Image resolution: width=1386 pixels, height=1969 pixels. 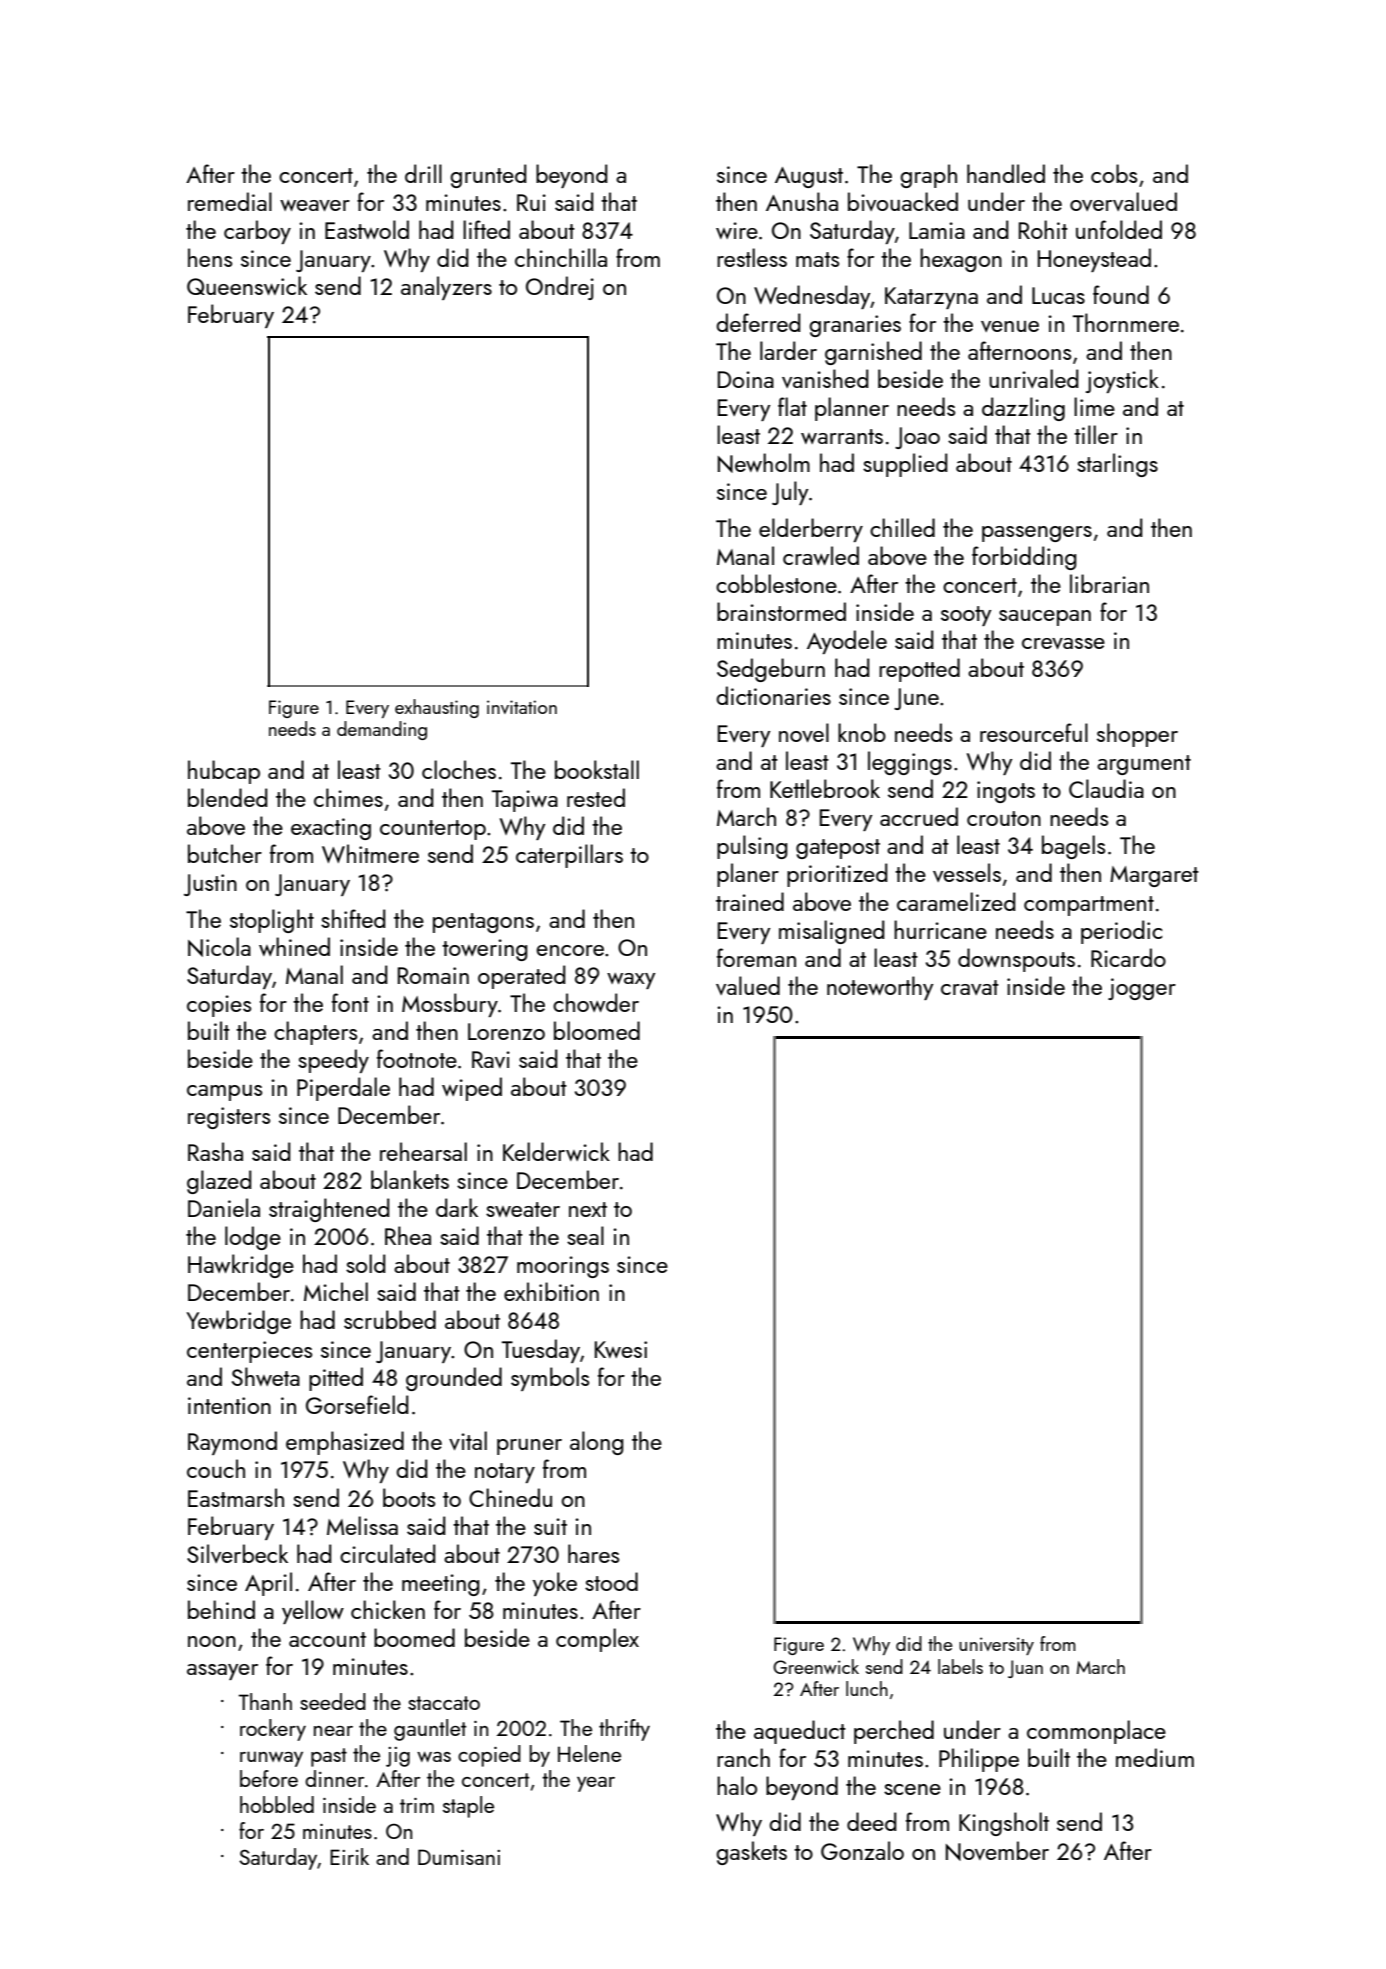 What do you see at coordinates (1114, 173) in the screenshot?
I see `cobs` at bounding box center [1114, 173].
